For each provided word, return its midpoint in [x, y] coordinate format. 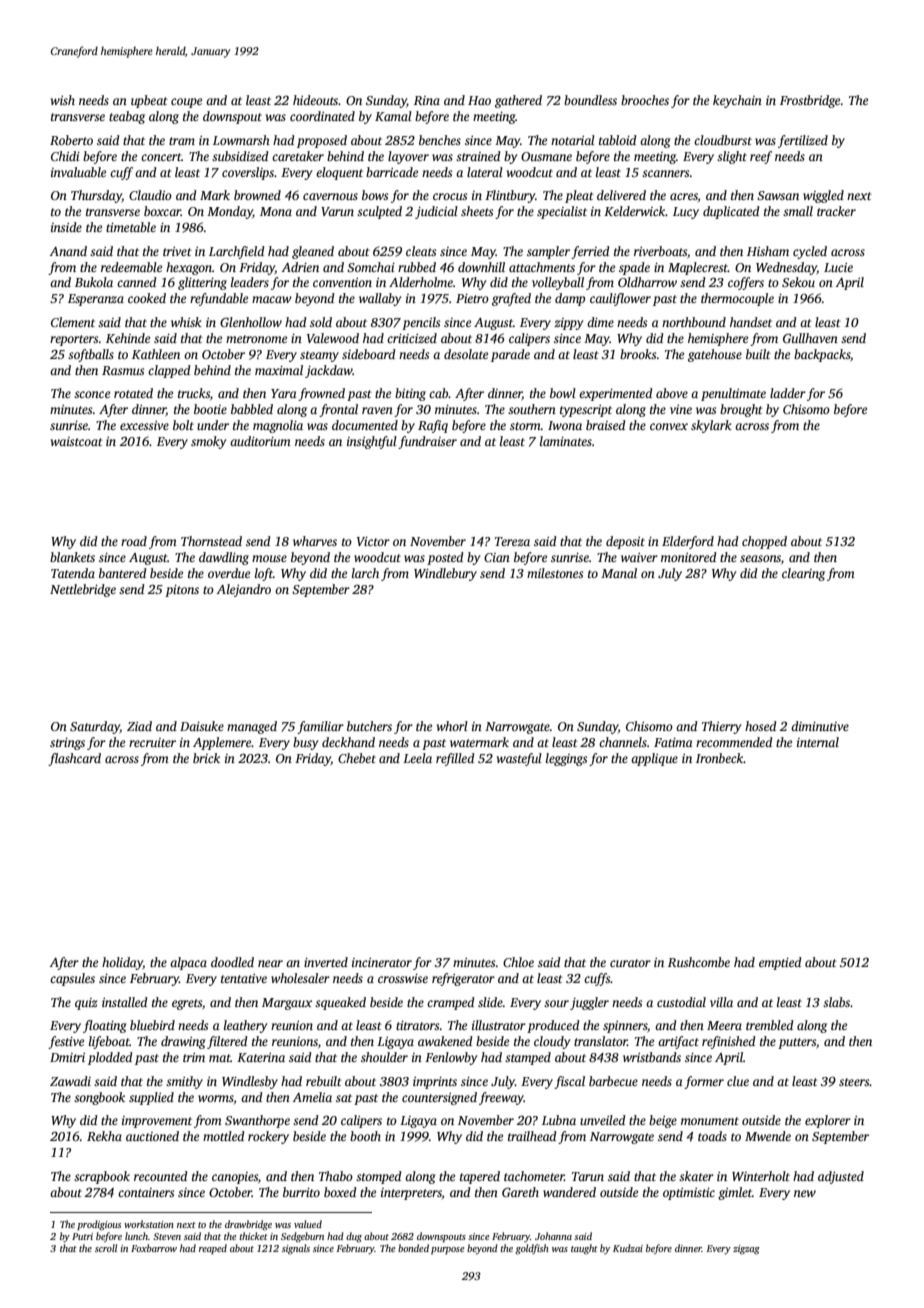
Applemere [222, 743]
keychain [737, 101]
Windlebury [445, 574]
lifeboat [109, 1042]
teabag [127, 117]
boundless [590, 100]
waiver [639, 557]
